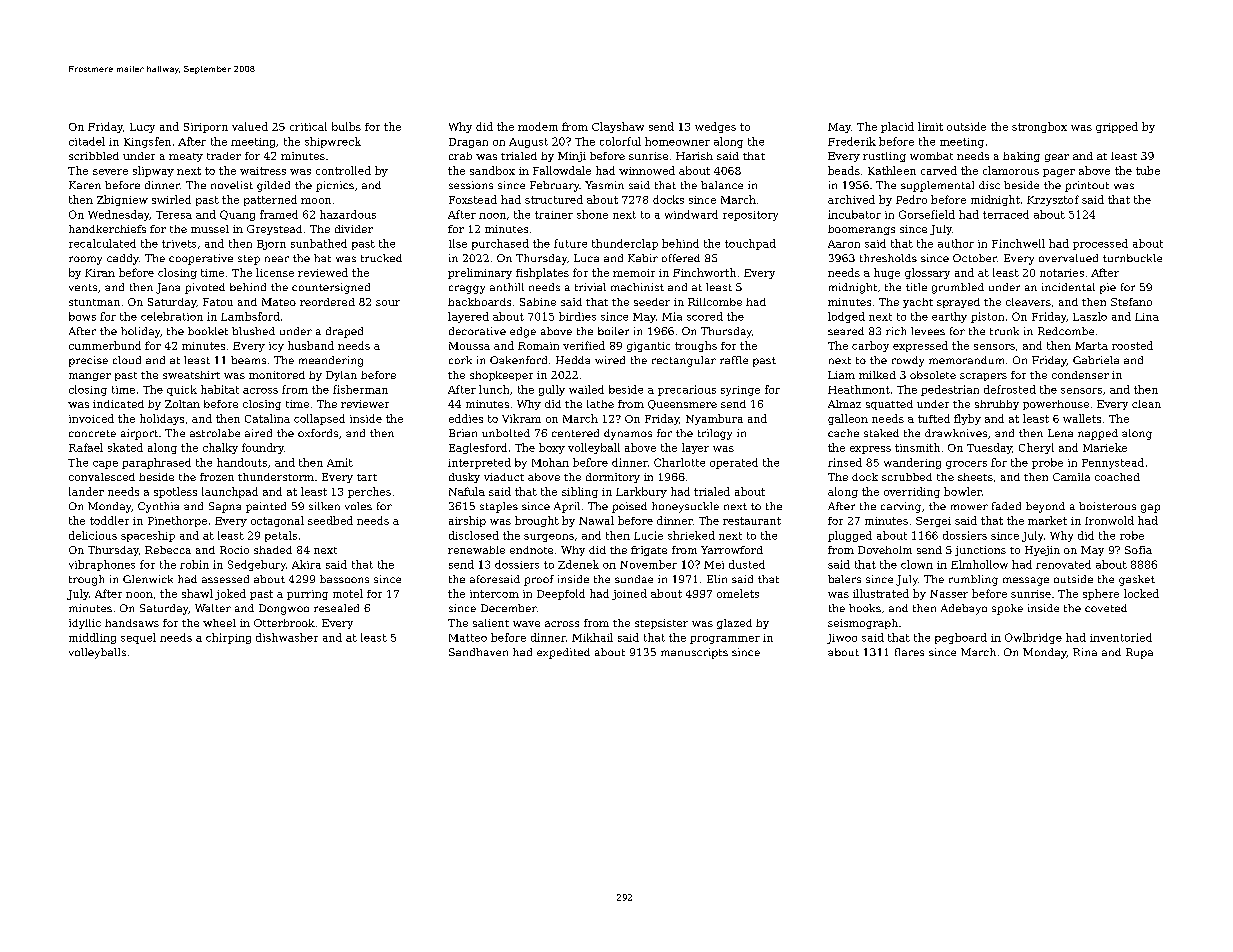 Image resolution: width=1233 pixels, height=952 pixels. I want to click on scored, so click(705, 316).
